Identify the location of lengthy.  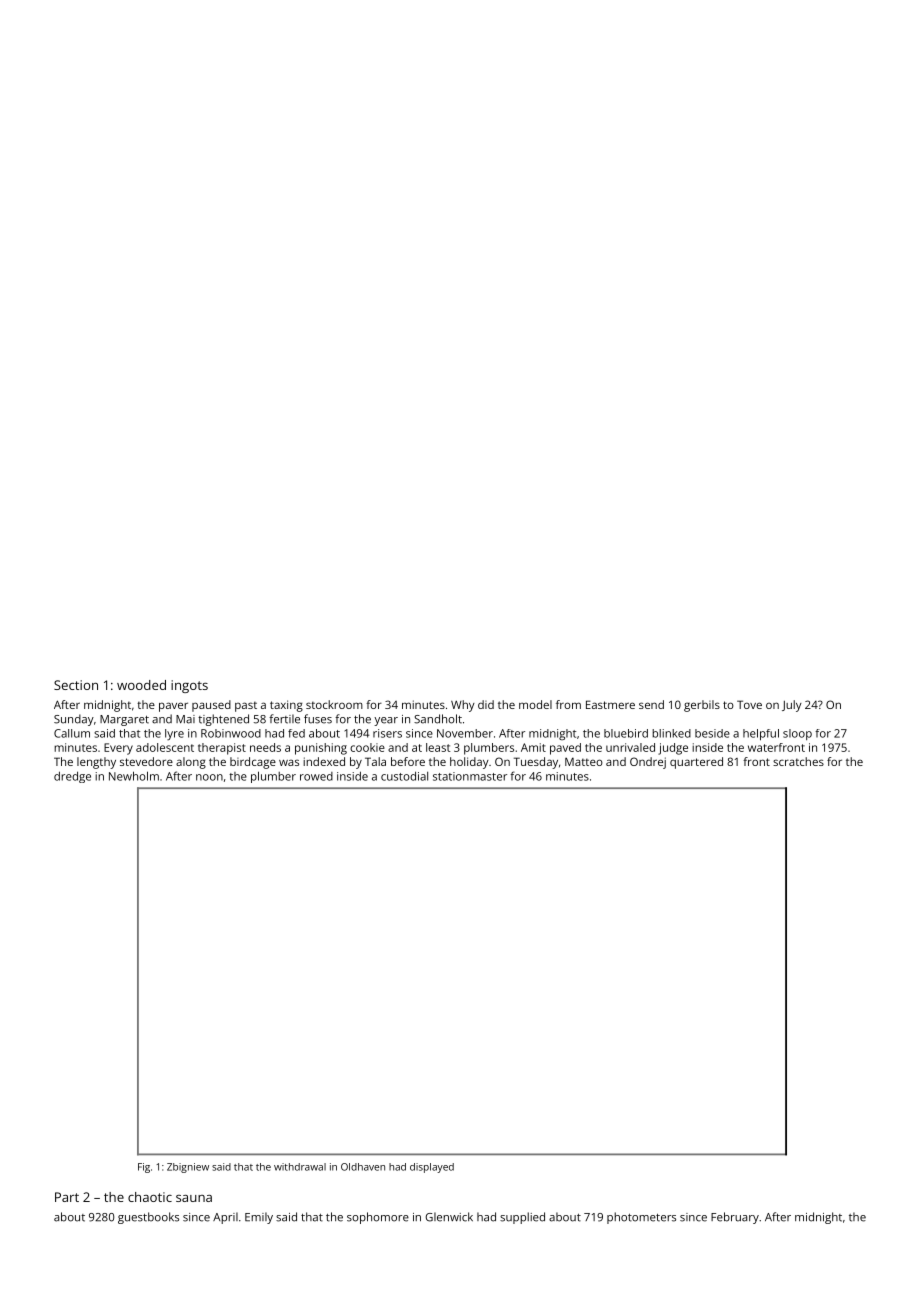
(96, 763).
